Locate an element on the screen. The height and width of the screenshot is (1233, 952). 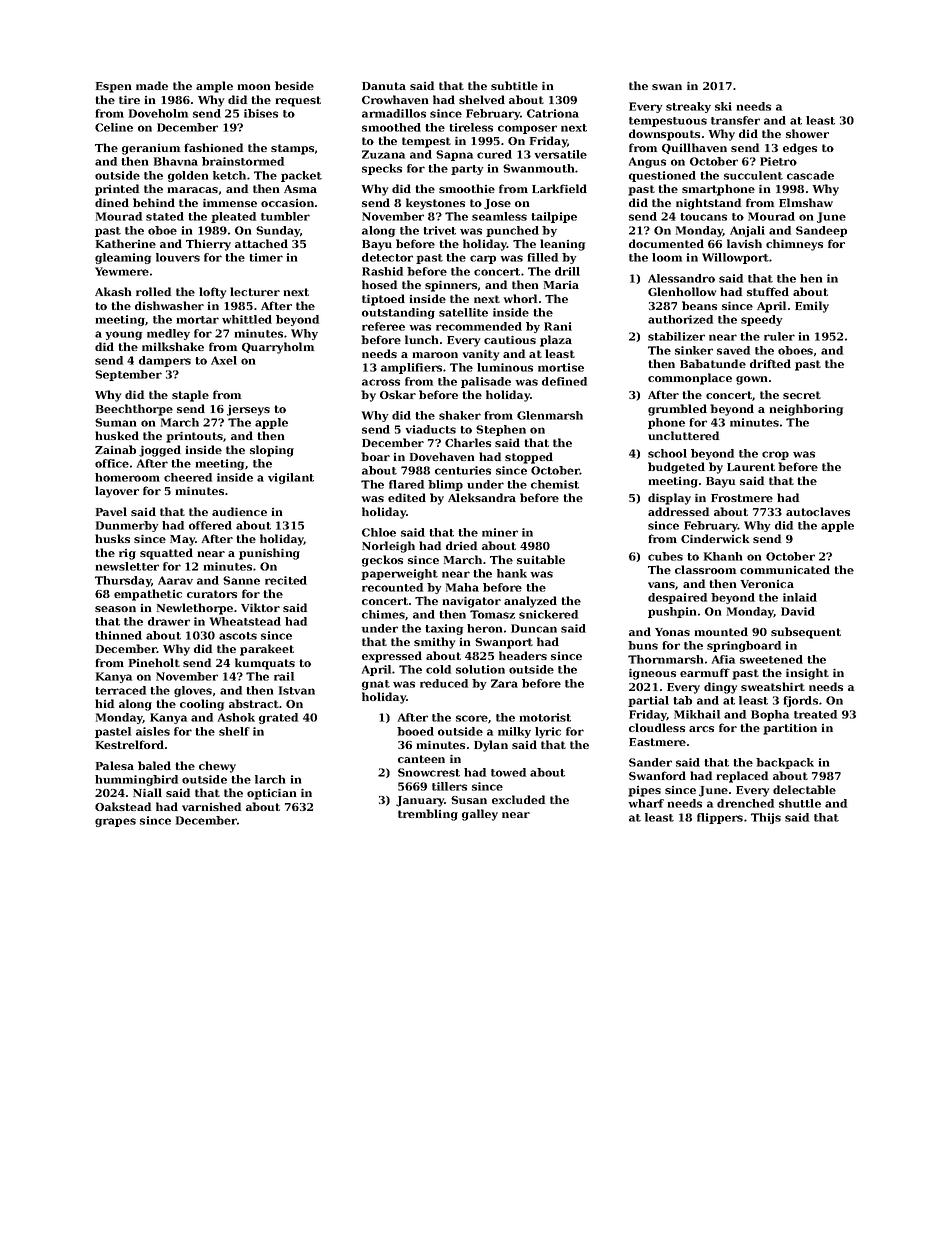
Danuta is located at coordinates (384, 86).
